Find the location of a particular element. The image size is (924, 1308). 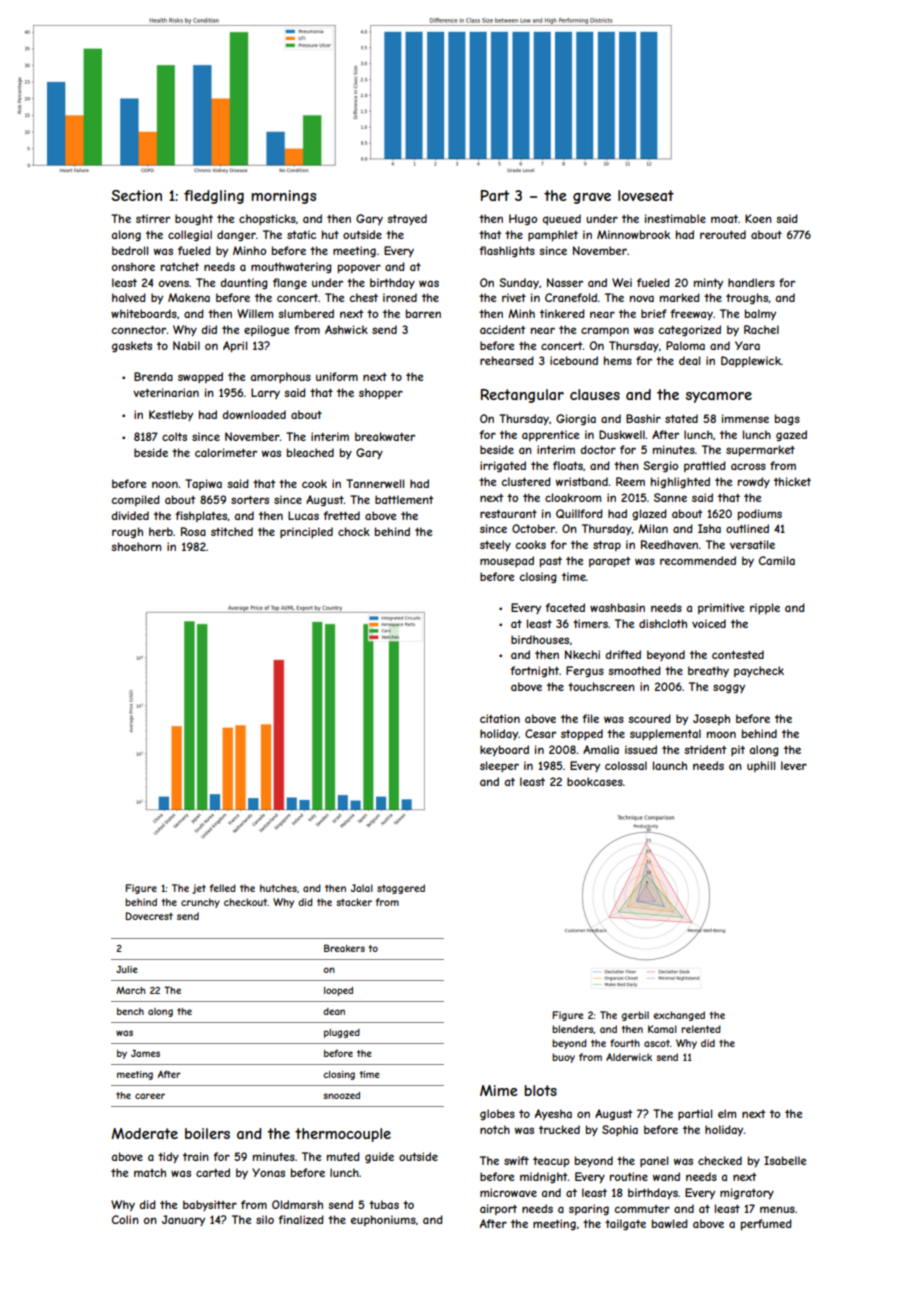

ratchet is located at coordinates (180, 266).
